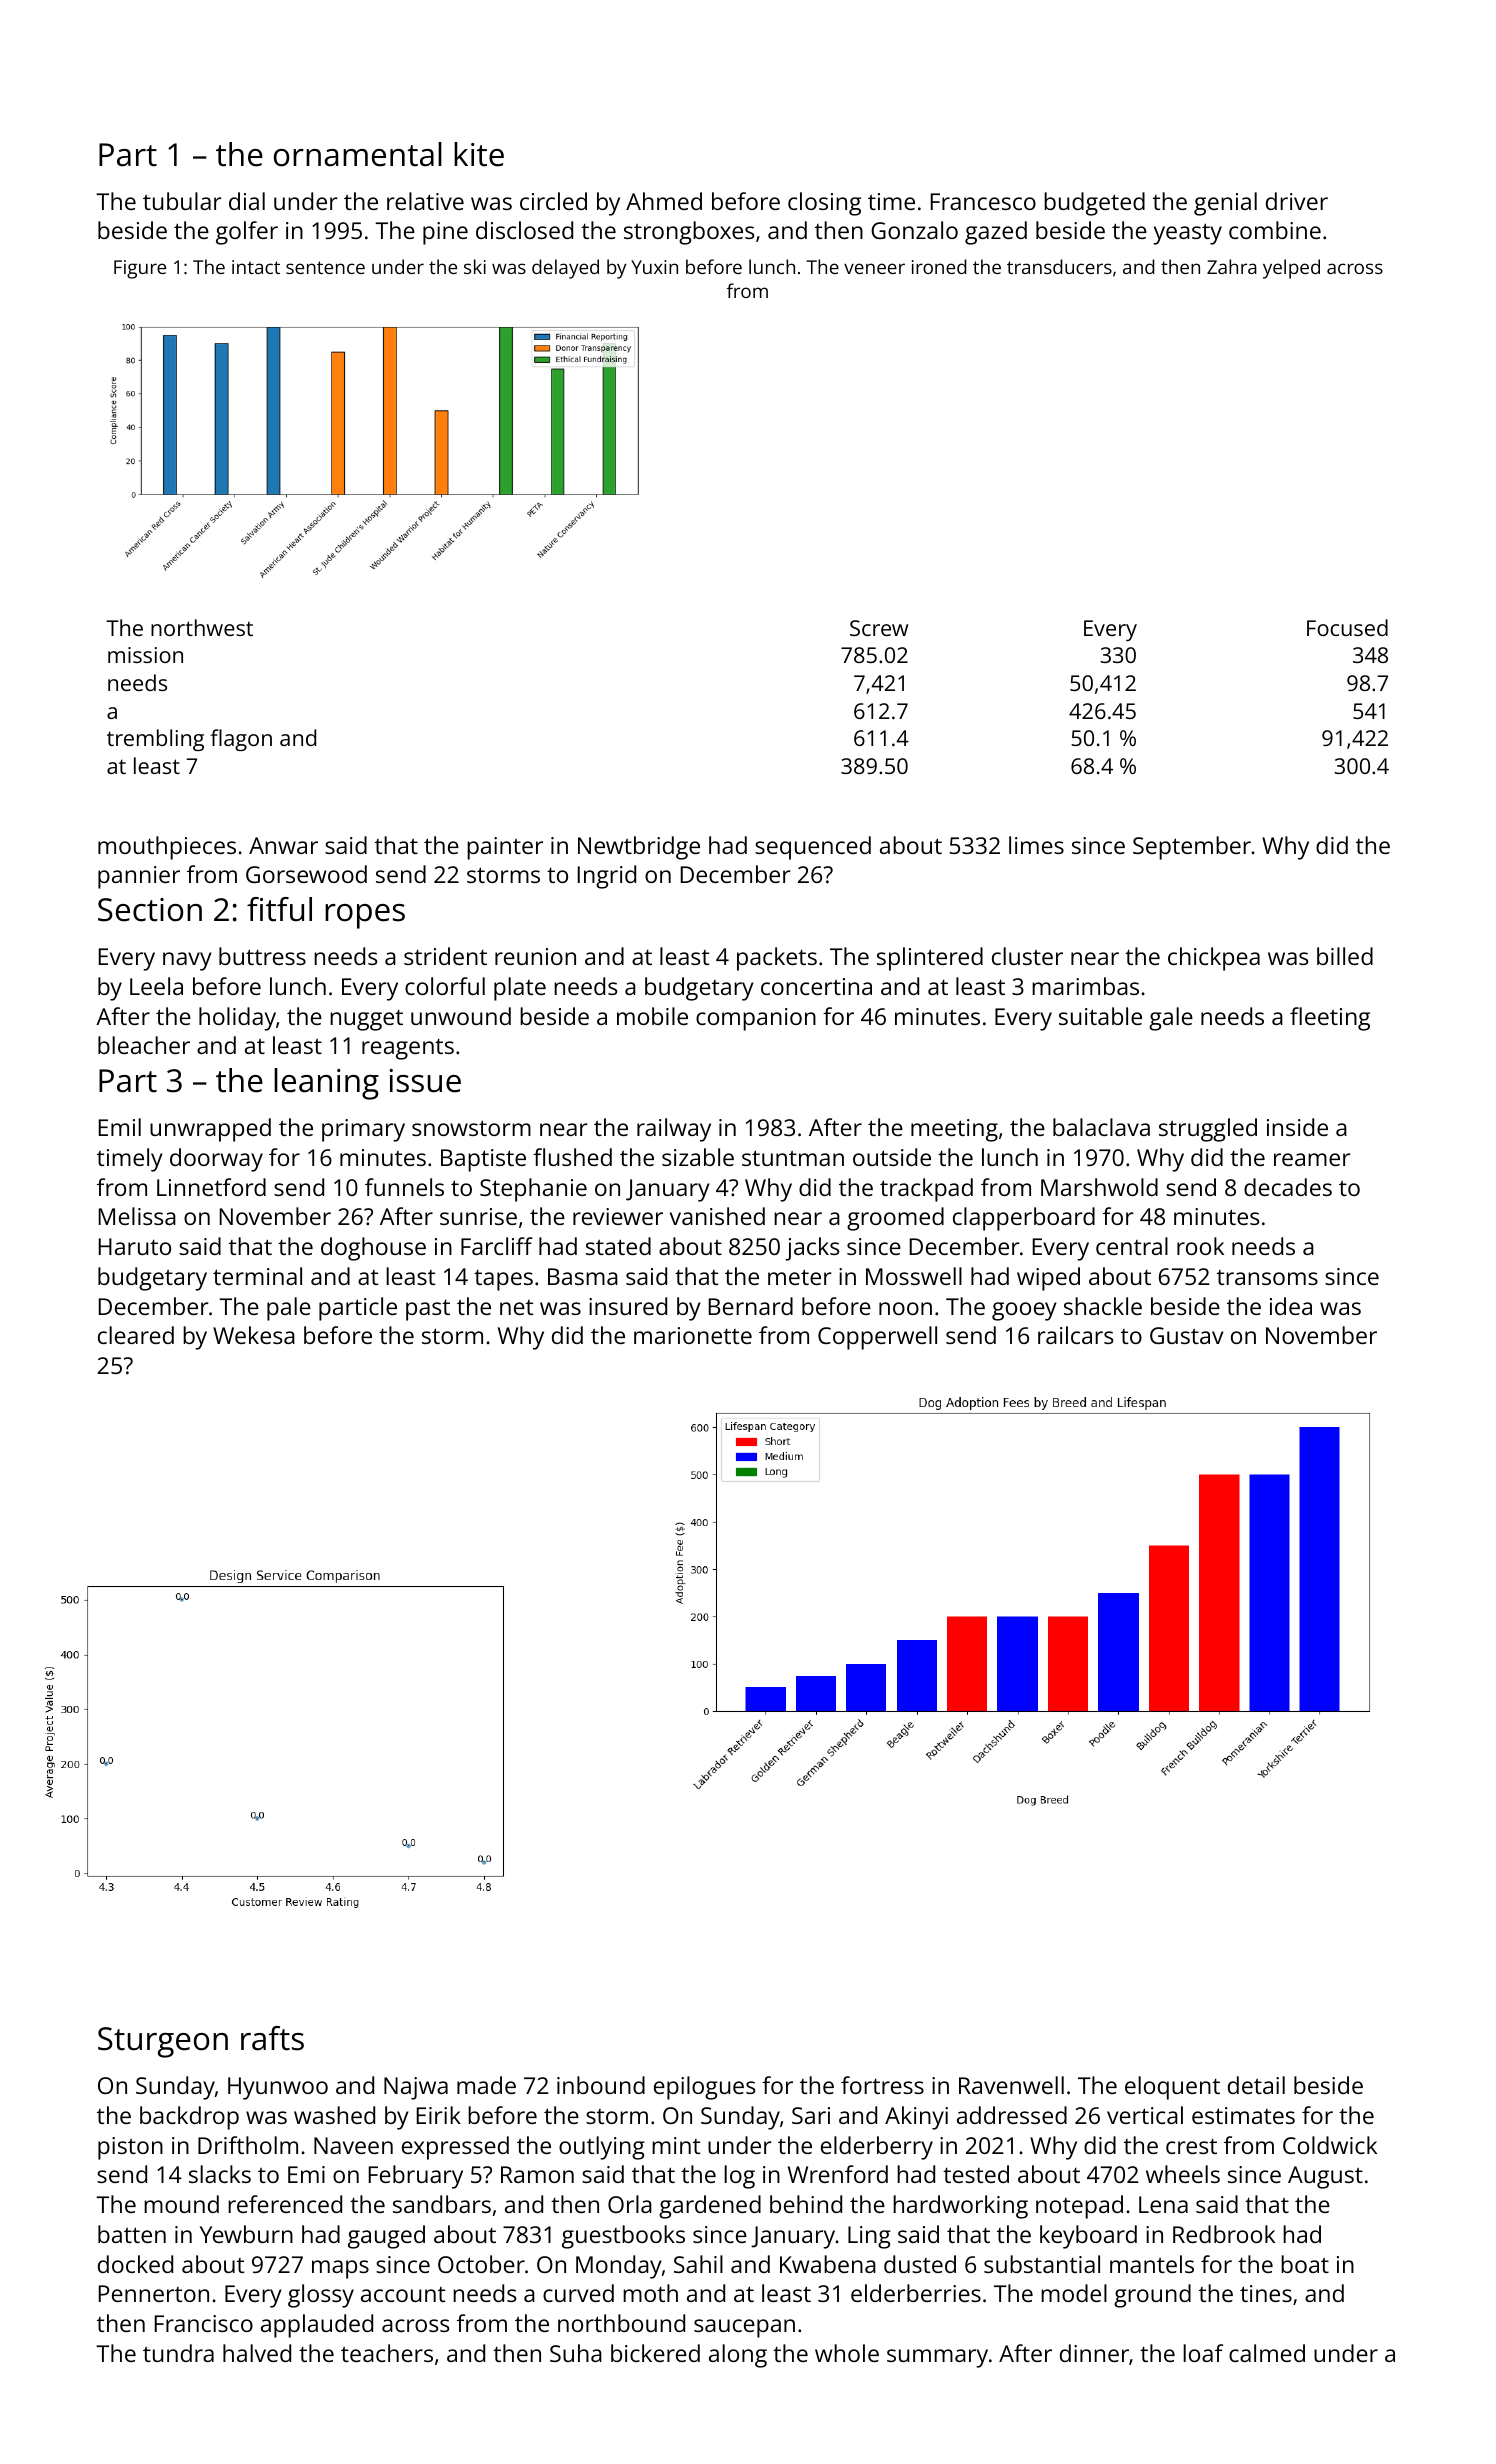 The height and width of the document is (2464, 1496). What do you see at coordinates (693, 1335) in the document?
I see `marionette` at bounding box center [693, 1335].
